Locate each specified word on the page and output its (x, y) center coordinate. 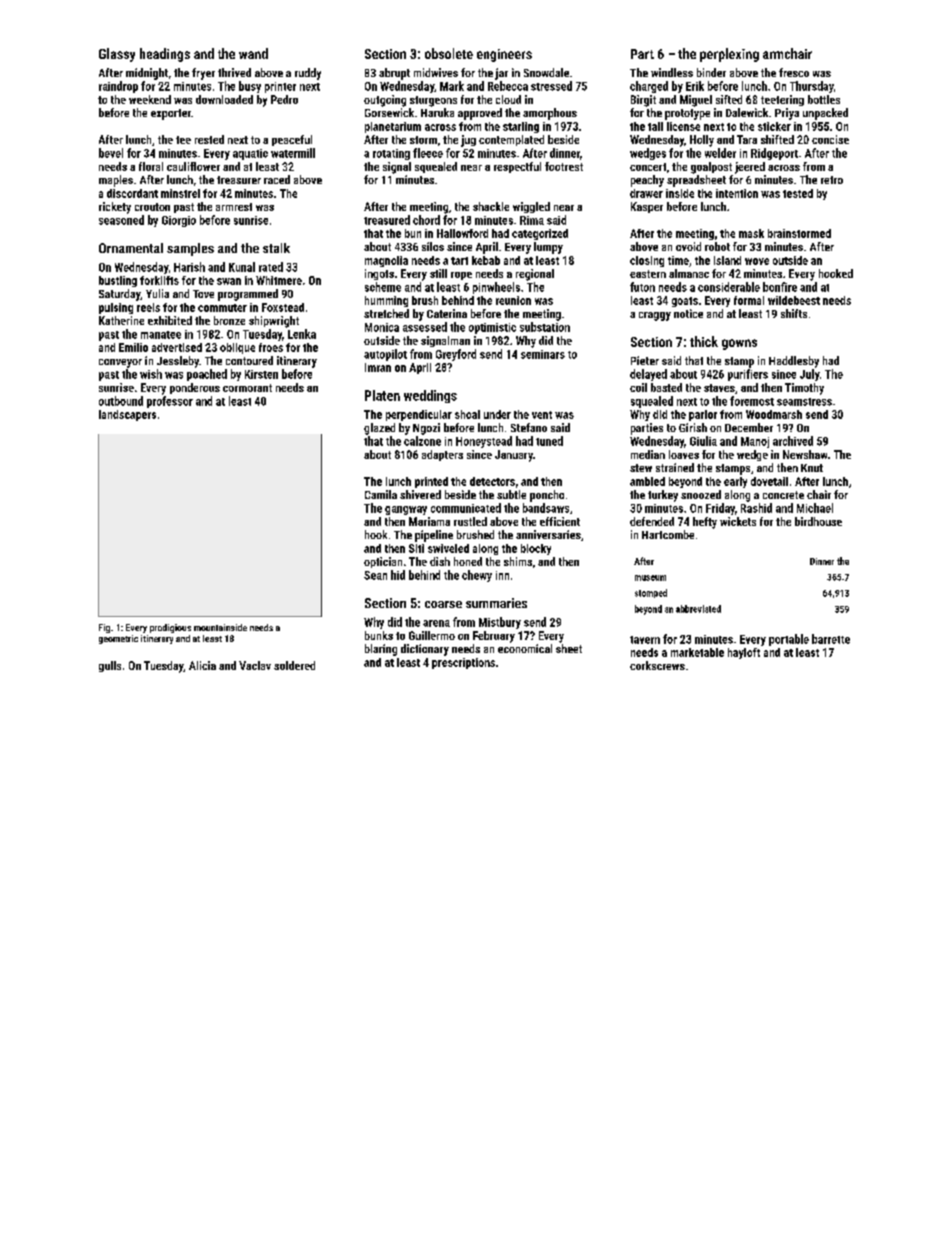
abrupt (394, 74)
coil (638, 387)
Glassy (117, 55)
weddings (430, 396)
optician (383, 562)
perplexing (729, 55)
